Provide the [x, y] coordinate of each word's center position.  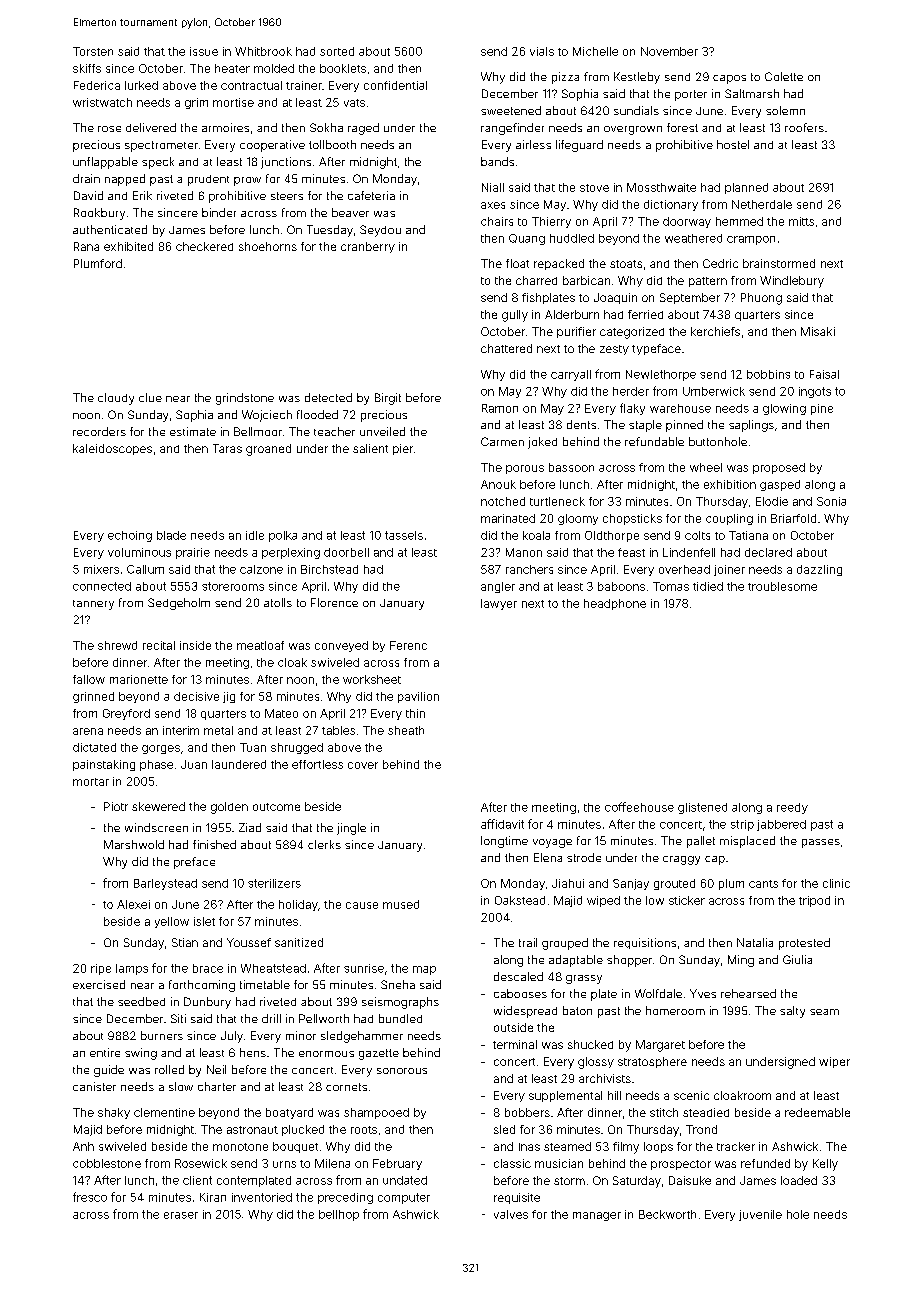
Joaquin [615, 298]
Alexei [133, 904]
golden [229, 808]
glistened [702, 808]
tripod [814, 901]
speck [158, 163]
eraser [181, 1215]
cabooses [520, 993]
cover [363, 765]
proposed [779, 468]
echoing [130, 536]
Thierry [551, 222]
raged [363, 129]
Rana [86, 246]
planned [746, 188]
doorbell [346, 552]
